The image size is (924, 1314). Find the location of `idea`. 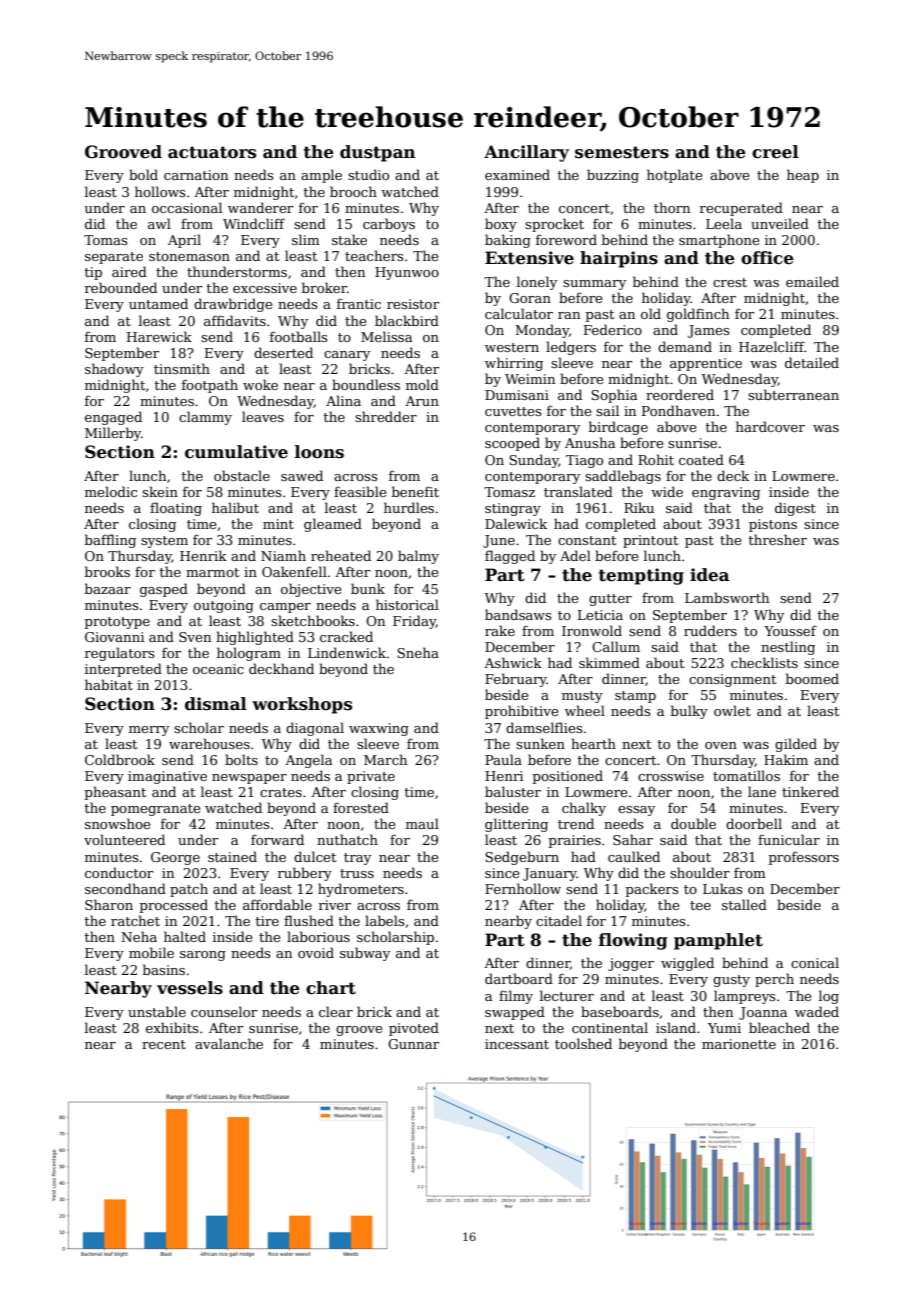

idea is located at coordinates (710, 575).
